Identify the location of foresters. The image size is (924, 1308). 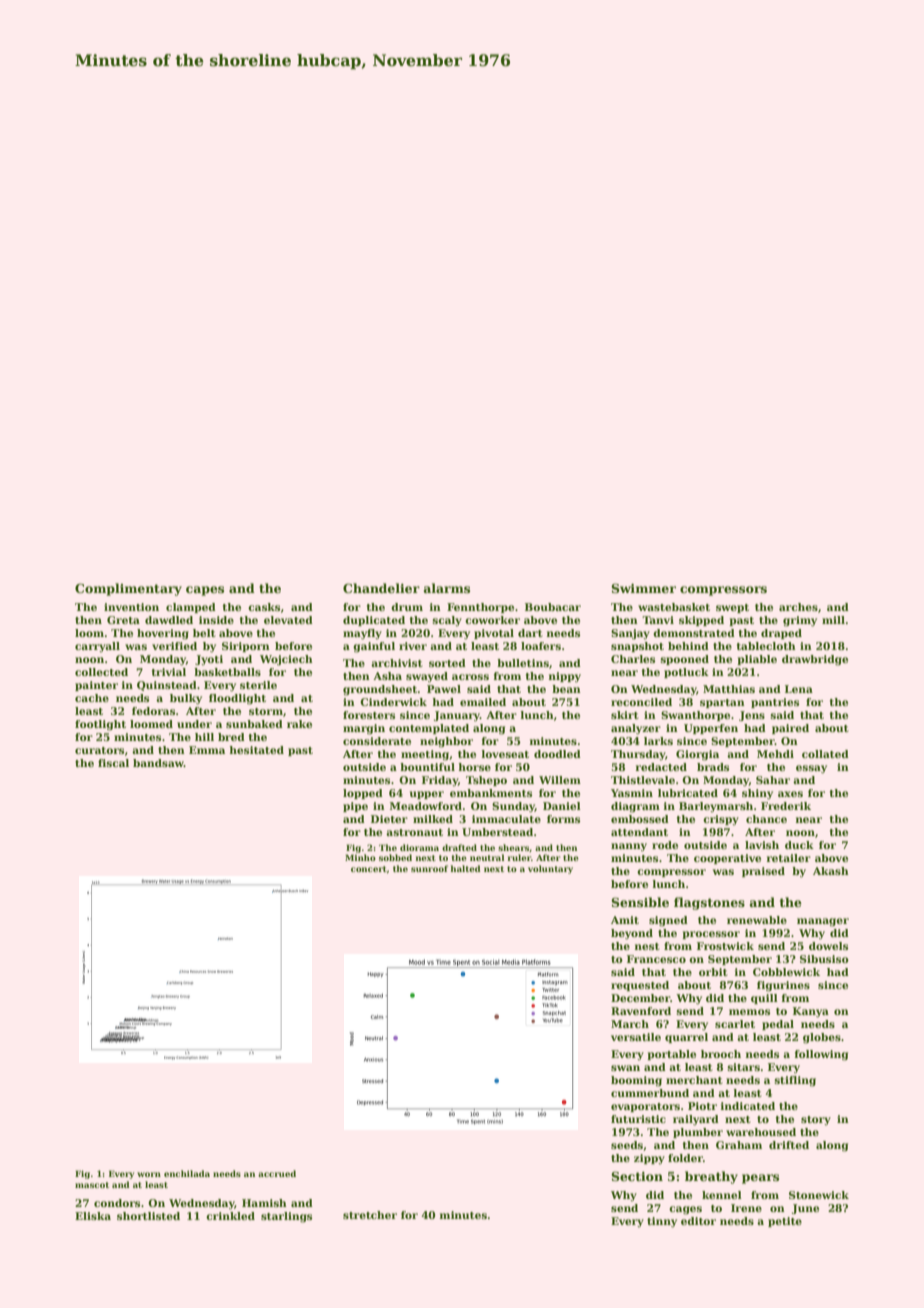
(369, 715).
